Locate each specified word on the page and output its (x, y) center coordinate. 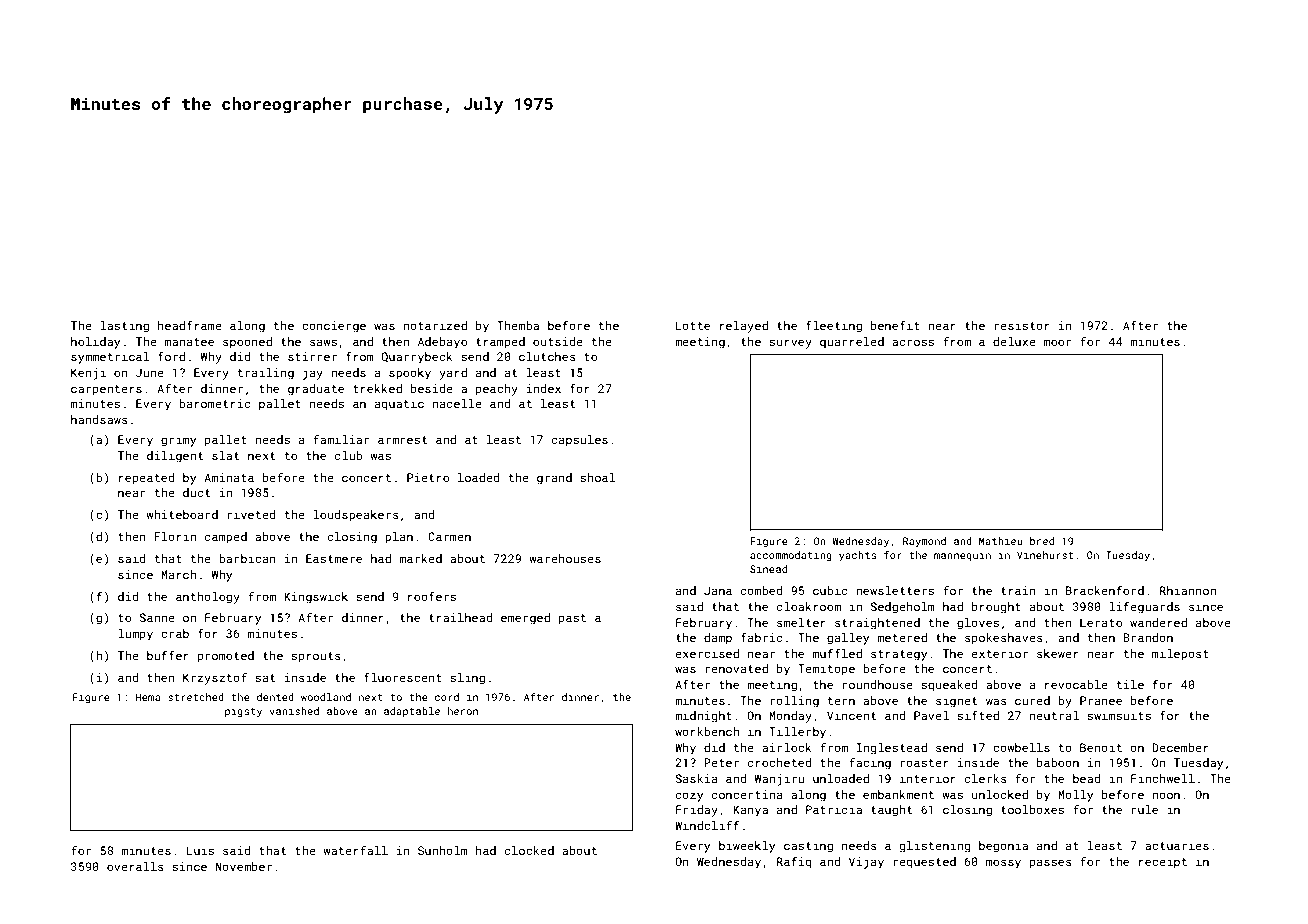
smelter (801, 622)
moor (1057, 342)
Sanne (157, 617)
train (1018, 590)
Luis (200, 850)
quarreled (852, 343)
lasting (124, 327)
